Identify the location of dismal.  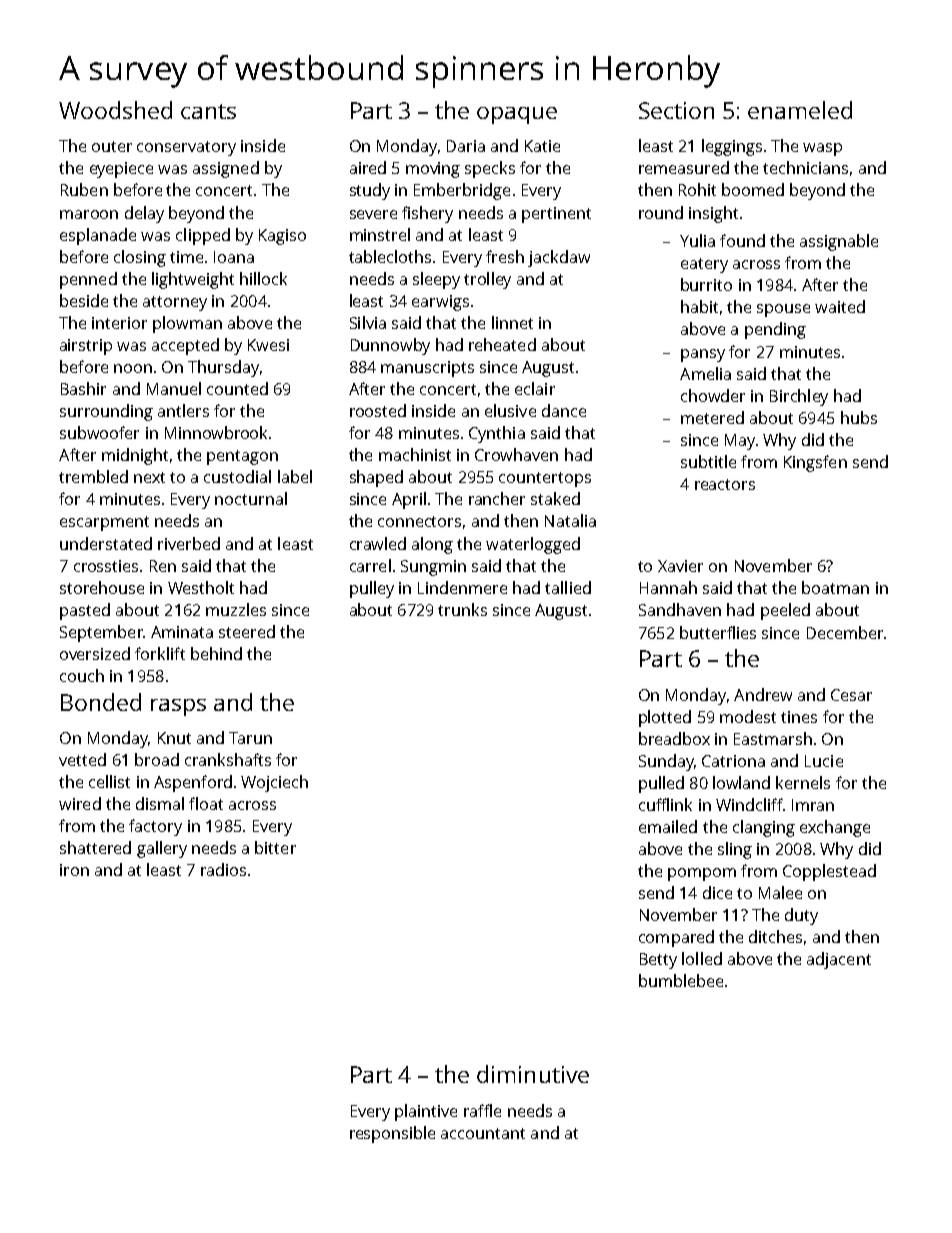
(160, 803).
